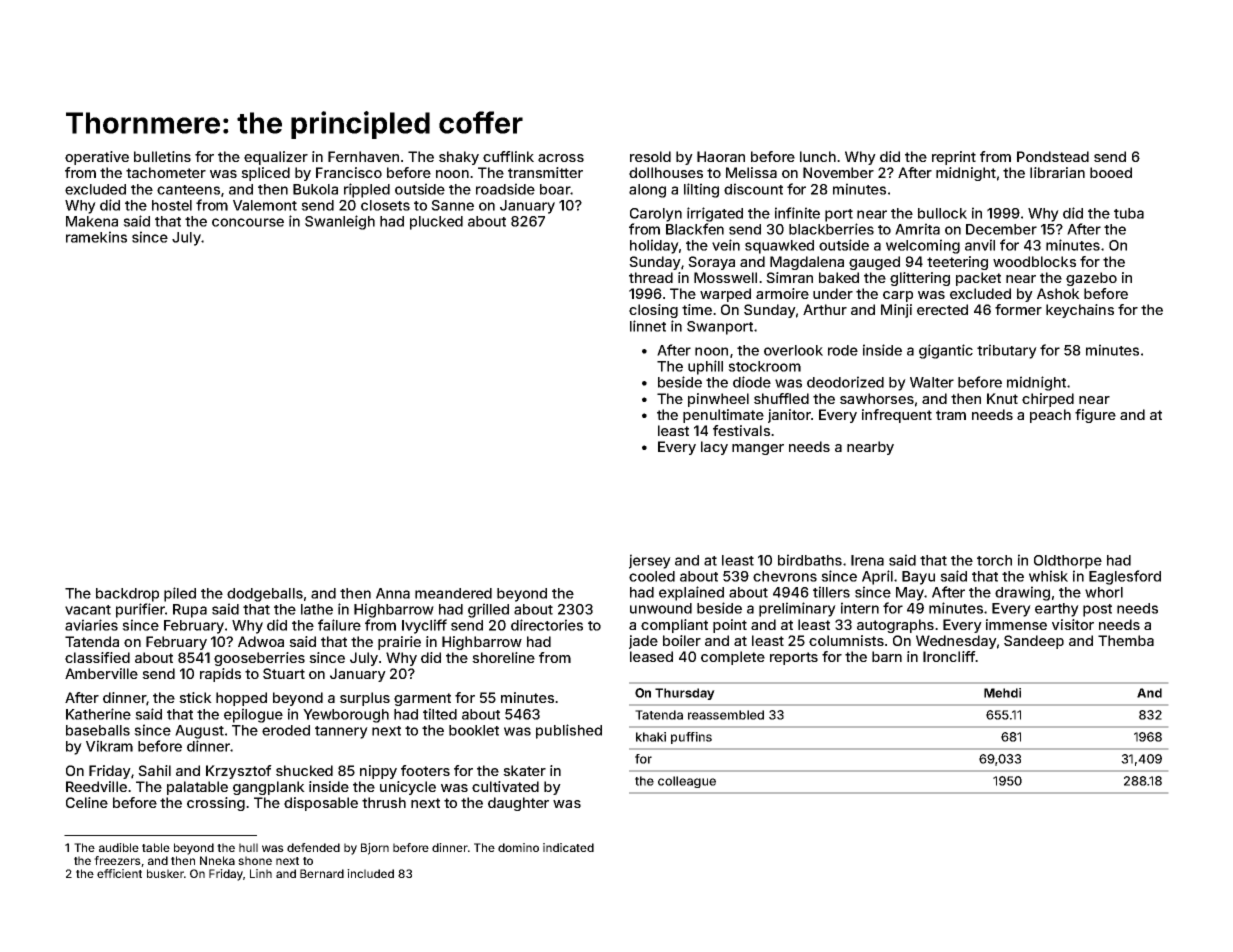 This screenshot has width=1233, height=952. What do you see at coordinates (508, 156) in the screenshot?
I see `cufflink` at bounding box center [508, 156].
